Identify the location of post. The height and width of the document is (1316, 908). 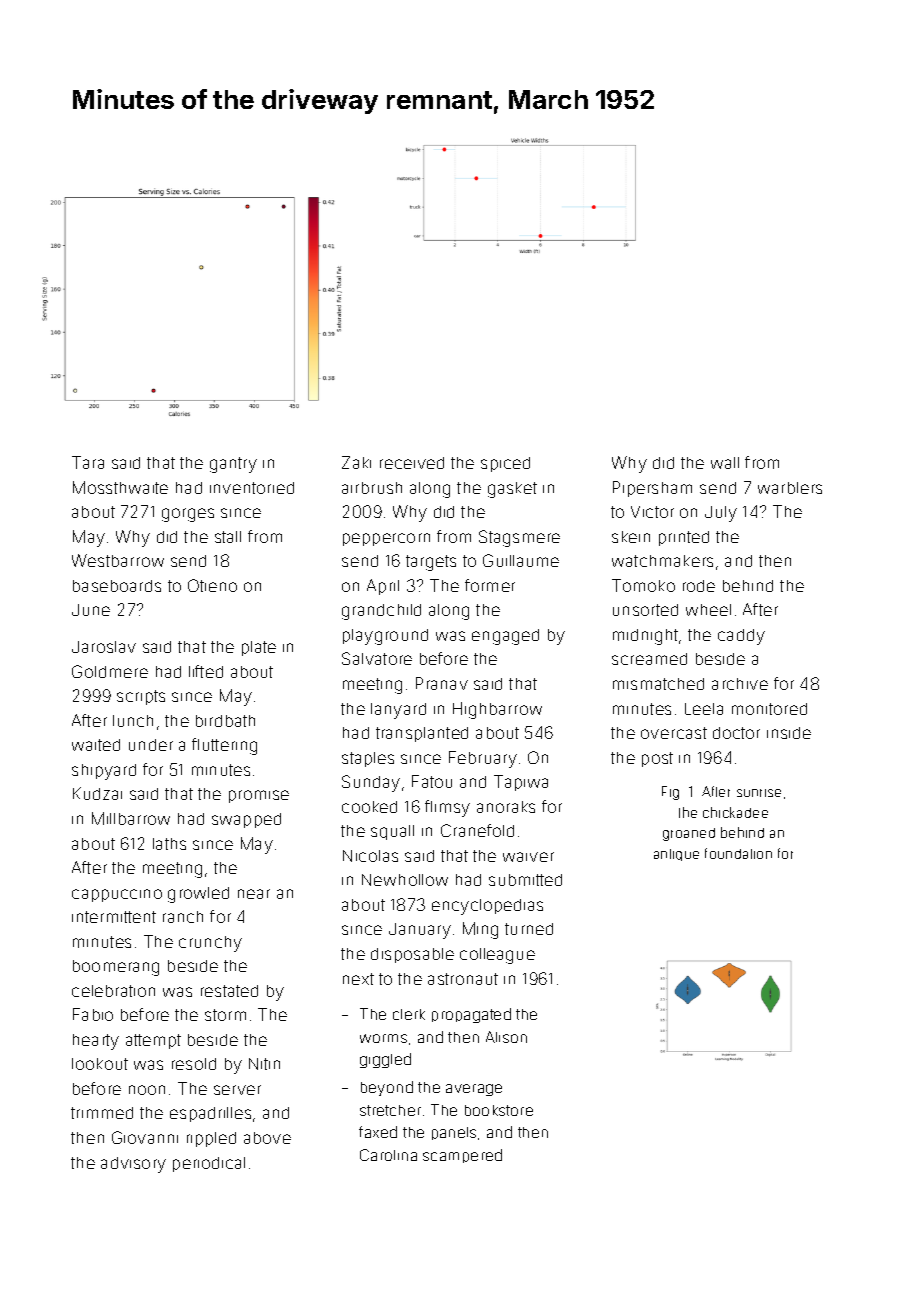
(657, 759).
